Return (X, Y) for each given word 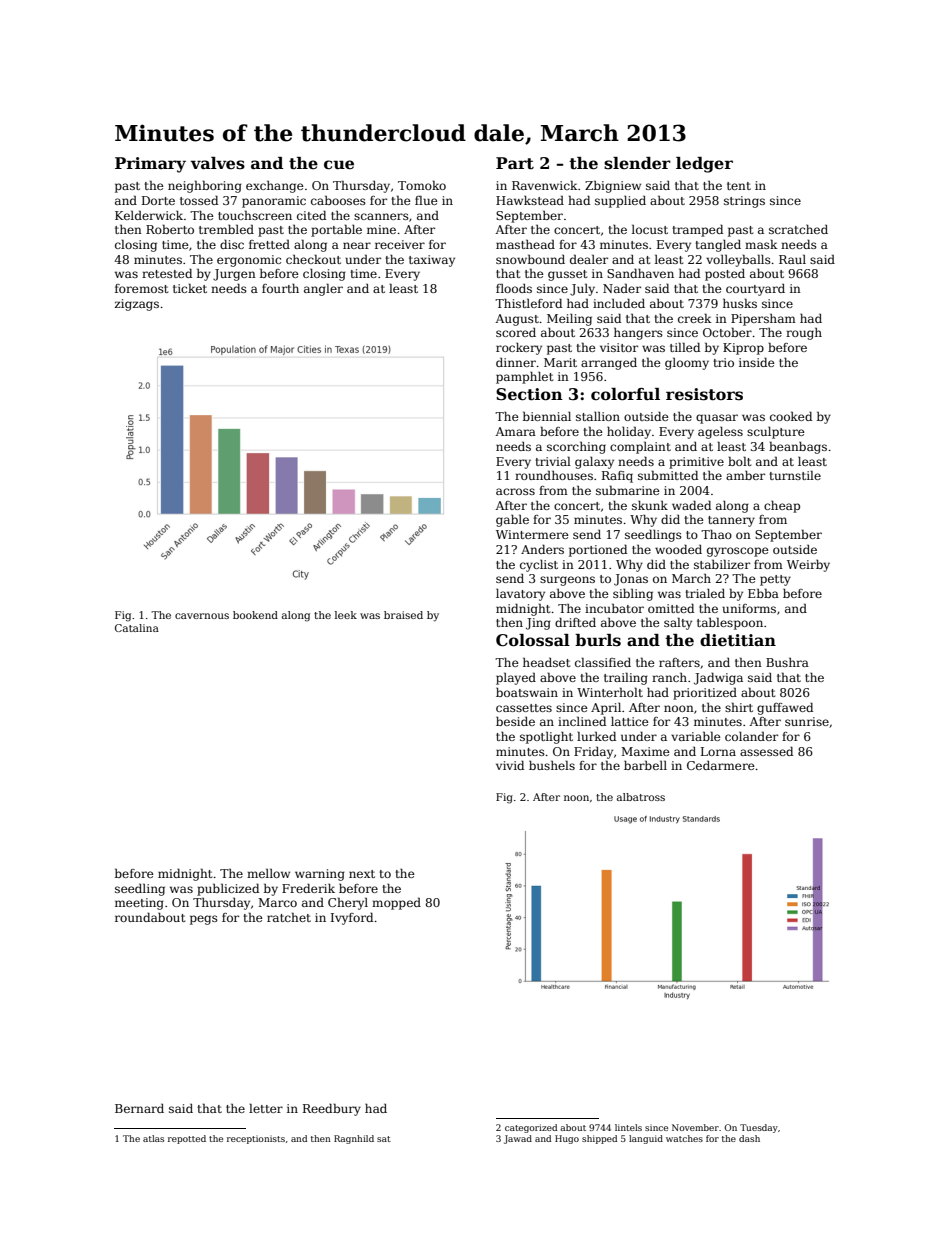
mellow (268, 873)
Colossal (533, 640)
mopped (396, 903)
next (362, 874)
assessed (766, 751)
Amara (515, 431)
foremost (141, 288)
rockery (519, 349)
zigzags (137, 305)
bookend (255, 615)
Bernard (139, 1108)
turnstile (795, 475)
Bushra (787, 662)
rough (804, 333)
